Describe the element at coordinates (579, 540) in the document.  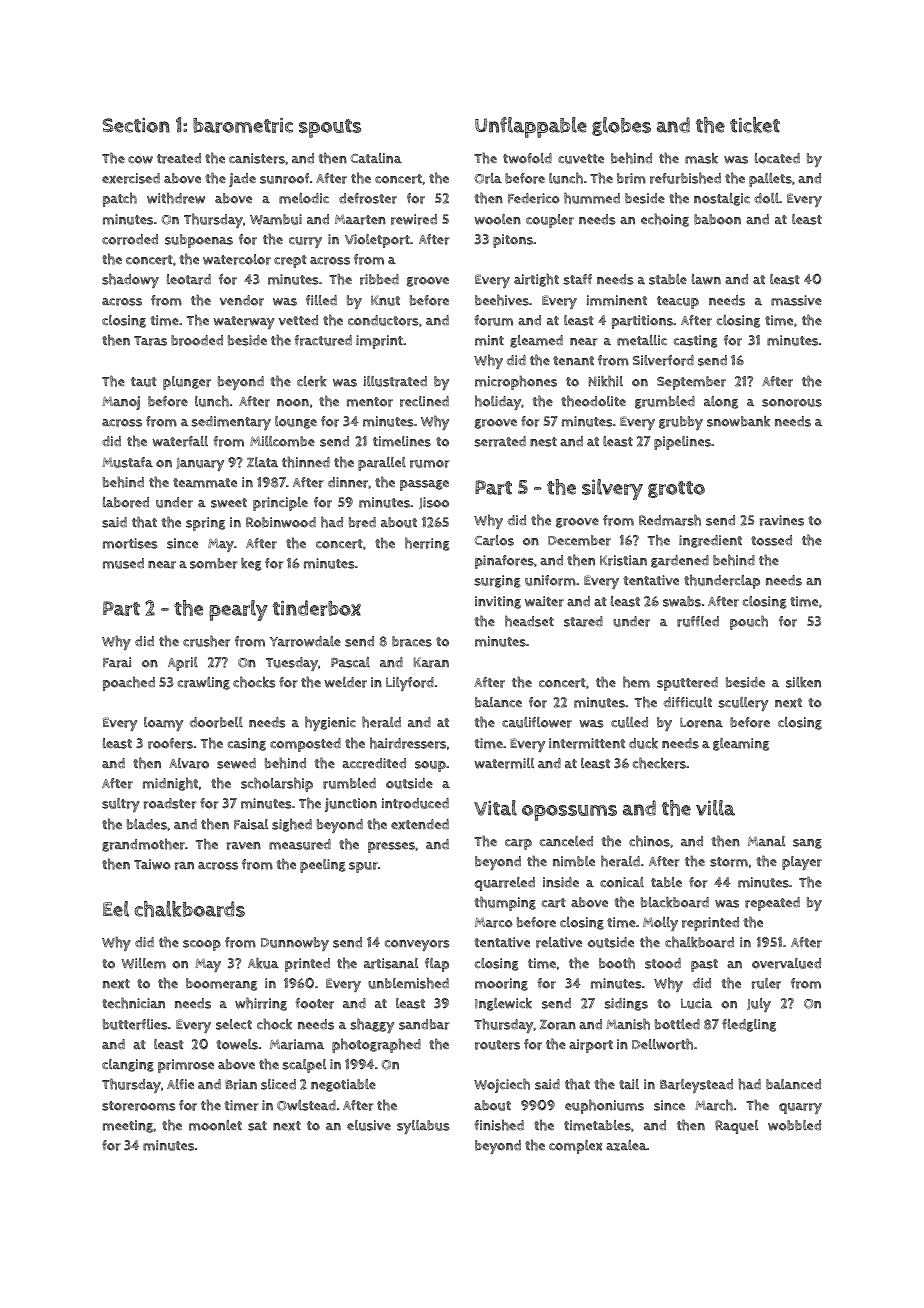
I see `December` at that location.
